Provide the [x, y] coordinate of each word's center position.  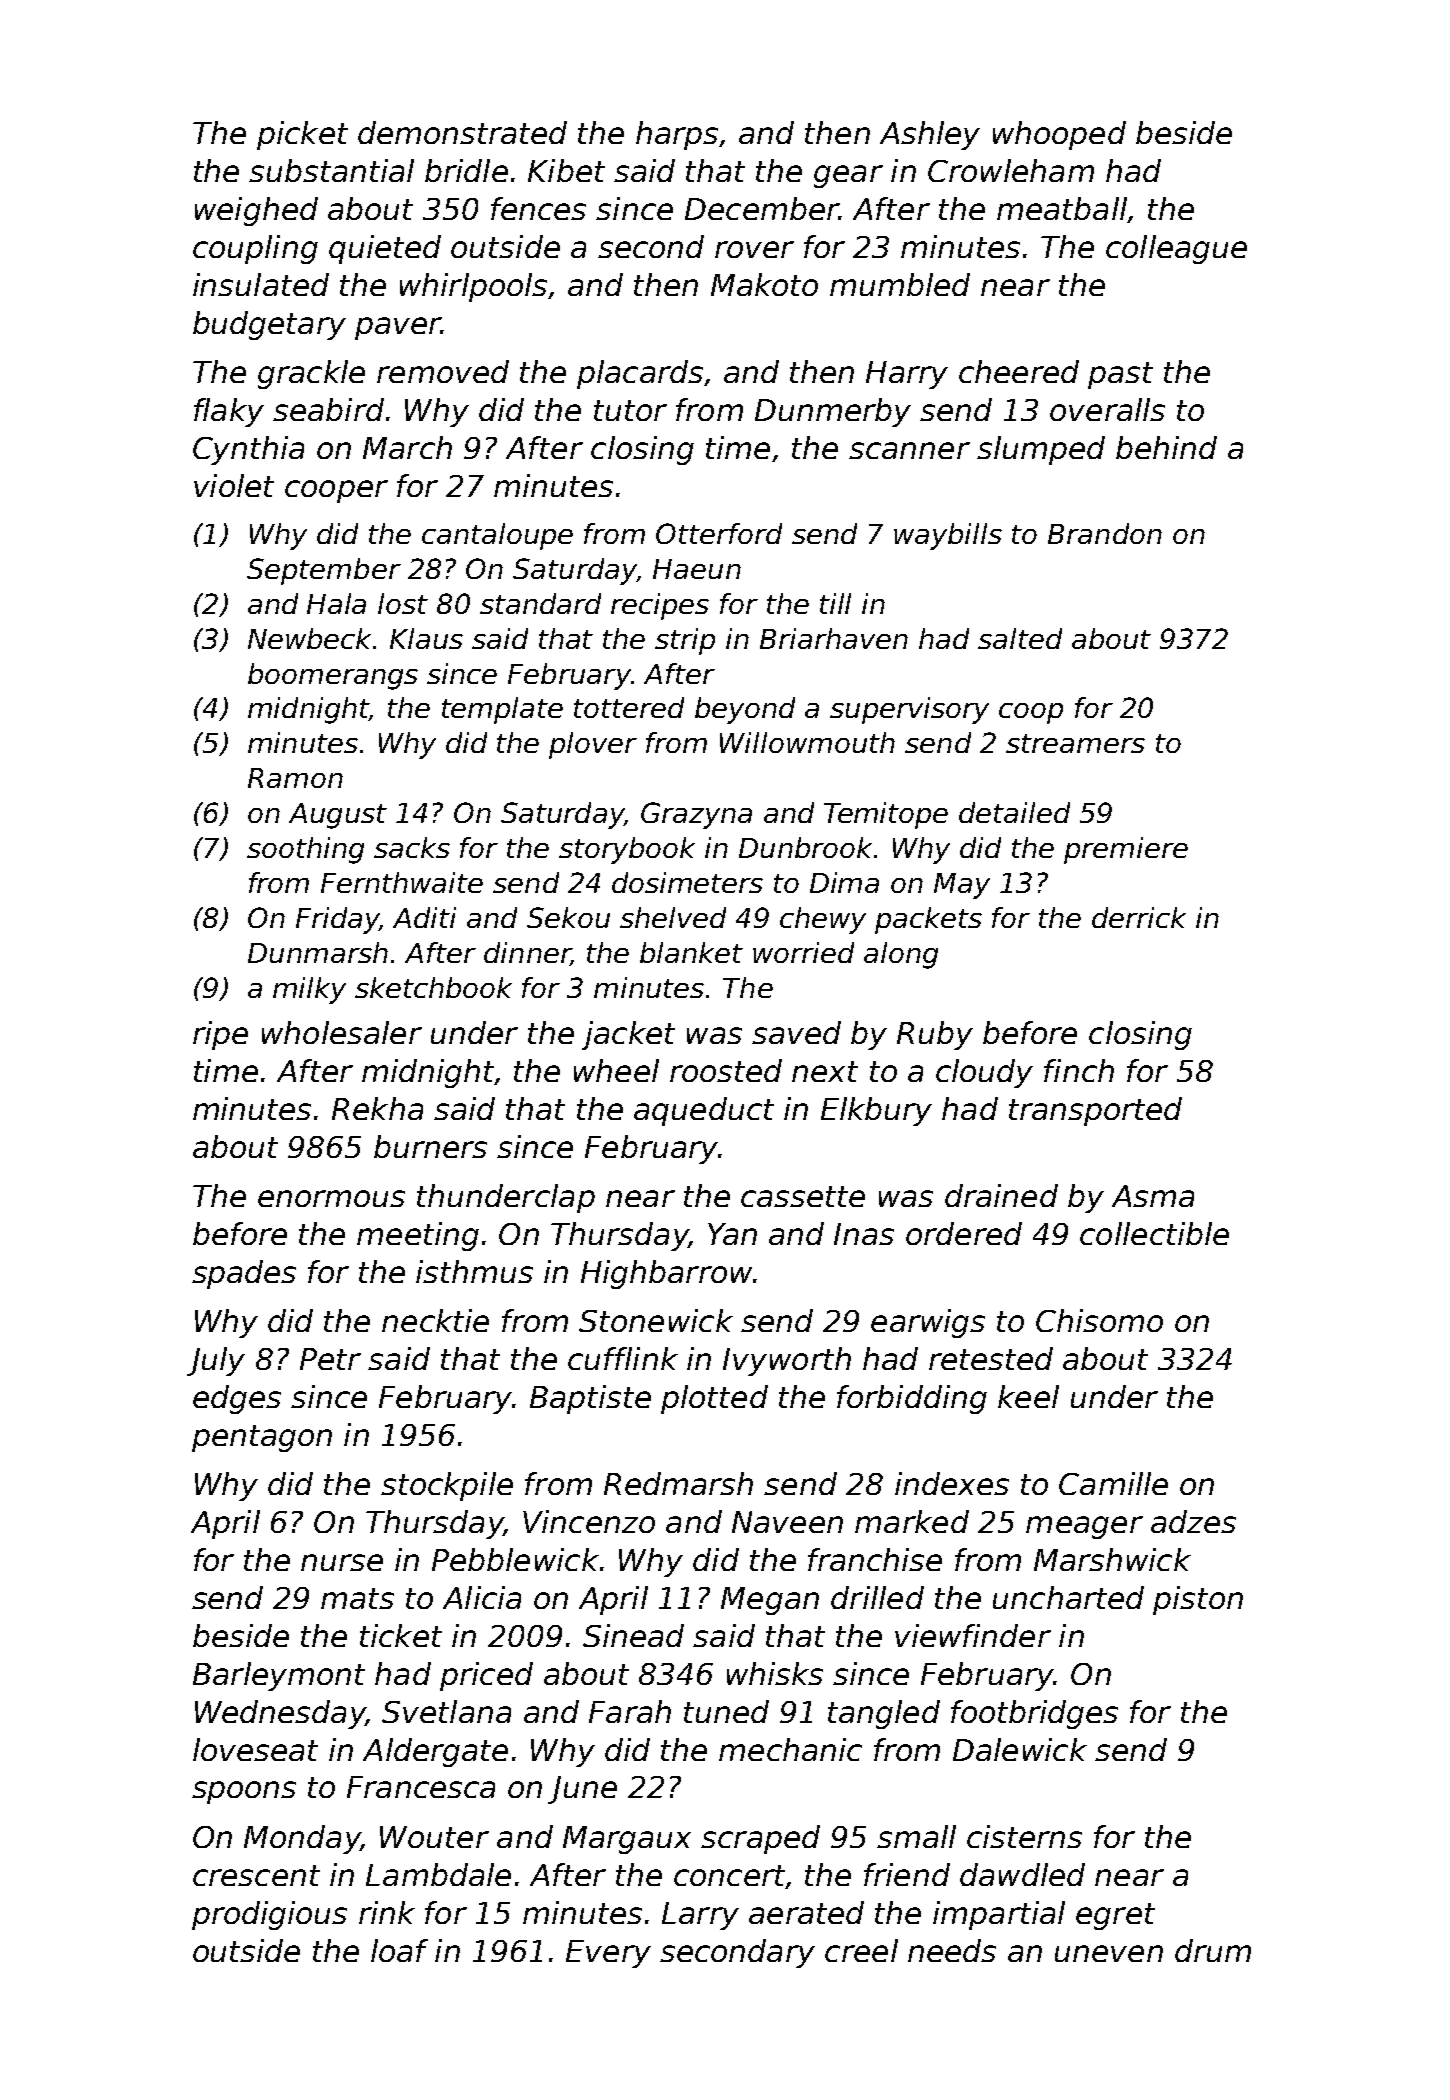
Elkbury [876, 1111]
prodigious [269, 1915]
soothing [305, 850]
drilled [877, 1597]
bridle [466, 170]
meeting [418, 1236]
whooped [1059, 135]
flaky [229, 412]
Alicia [482, 1597]
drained [1001, 1195]
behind [1166, 447]
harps [677, 135]
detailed [1014, 812]
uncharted [1068, 1597]
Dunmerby [833, 412]
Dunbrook [805, 847]
